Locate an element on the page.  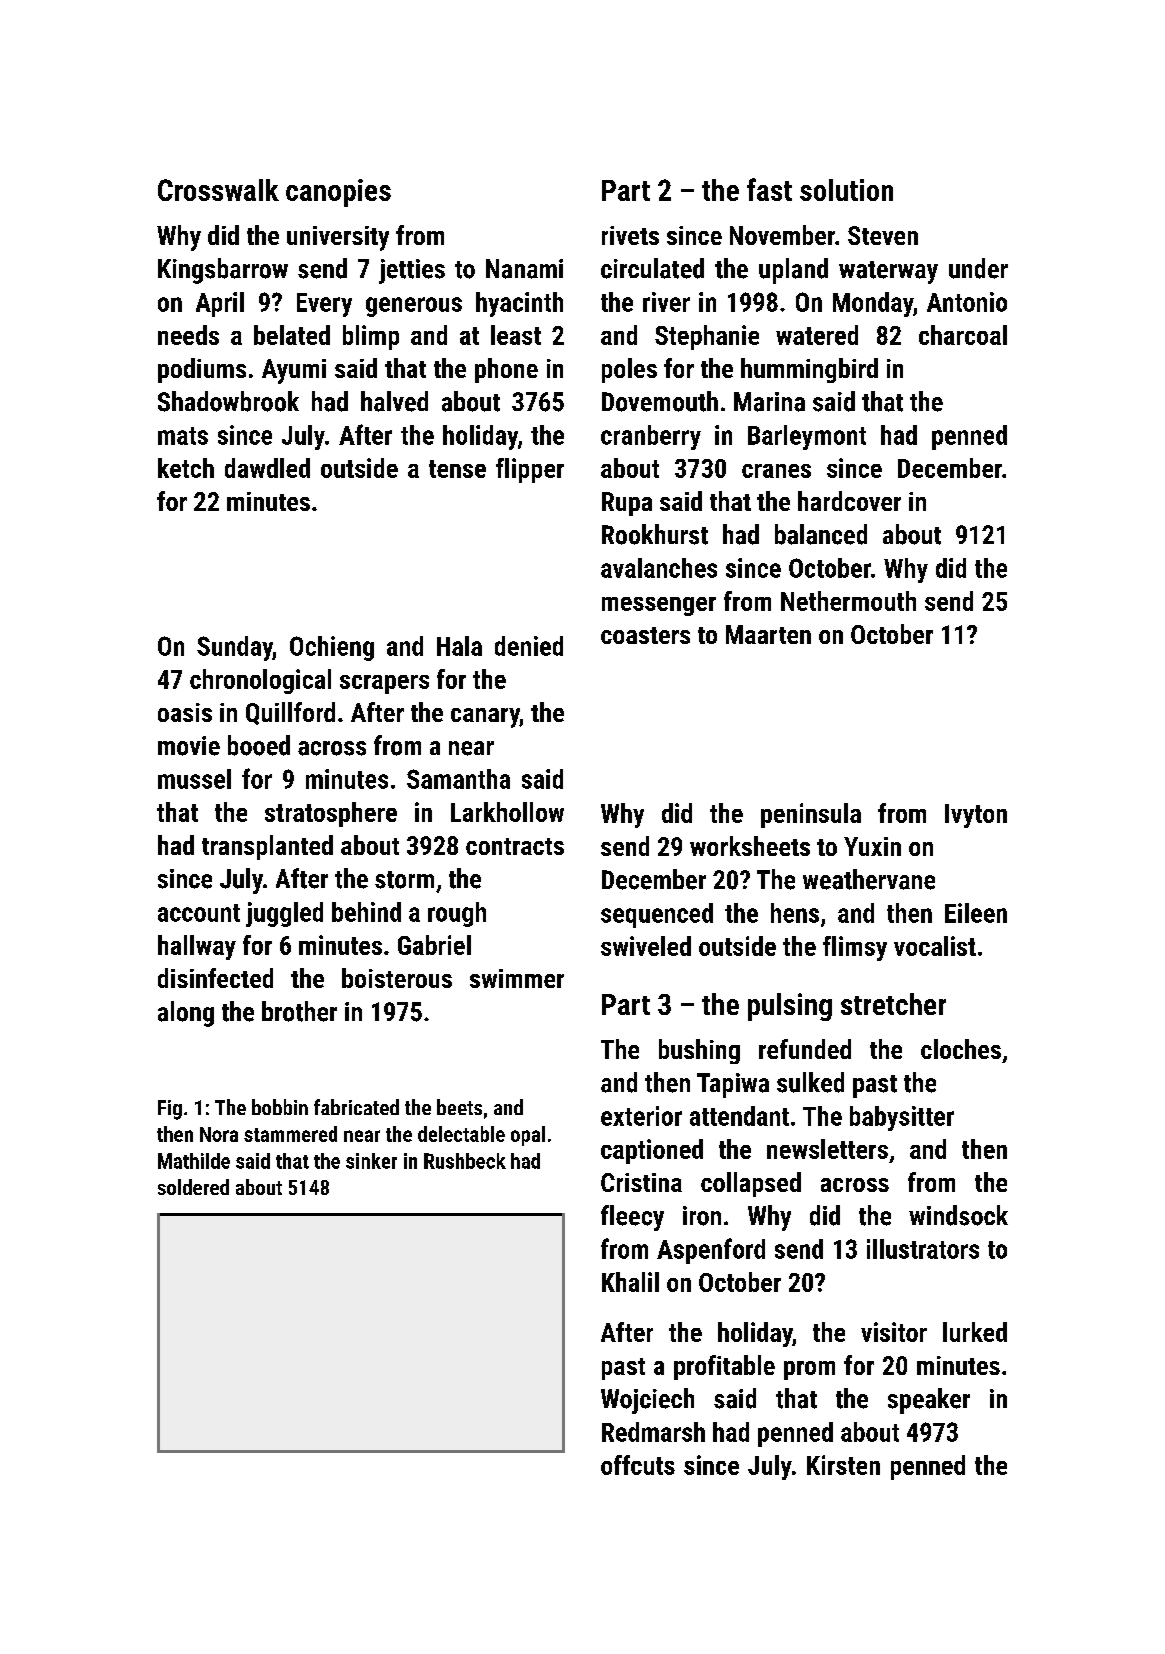
Steven is located at coordinates (883, 235).
